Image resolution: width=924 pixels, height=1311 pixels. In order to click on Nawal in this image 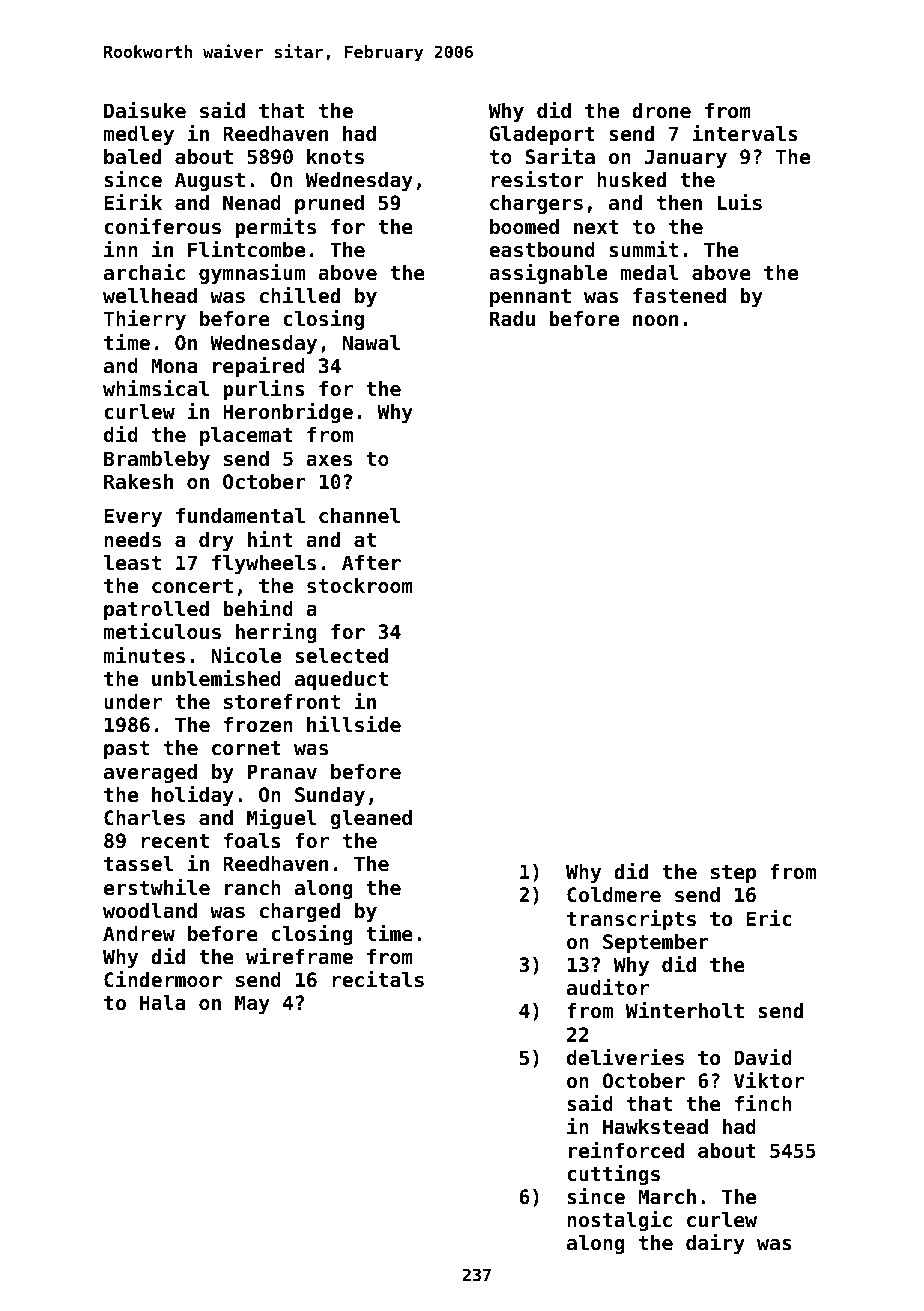, I will do `click(371, 343)`.
